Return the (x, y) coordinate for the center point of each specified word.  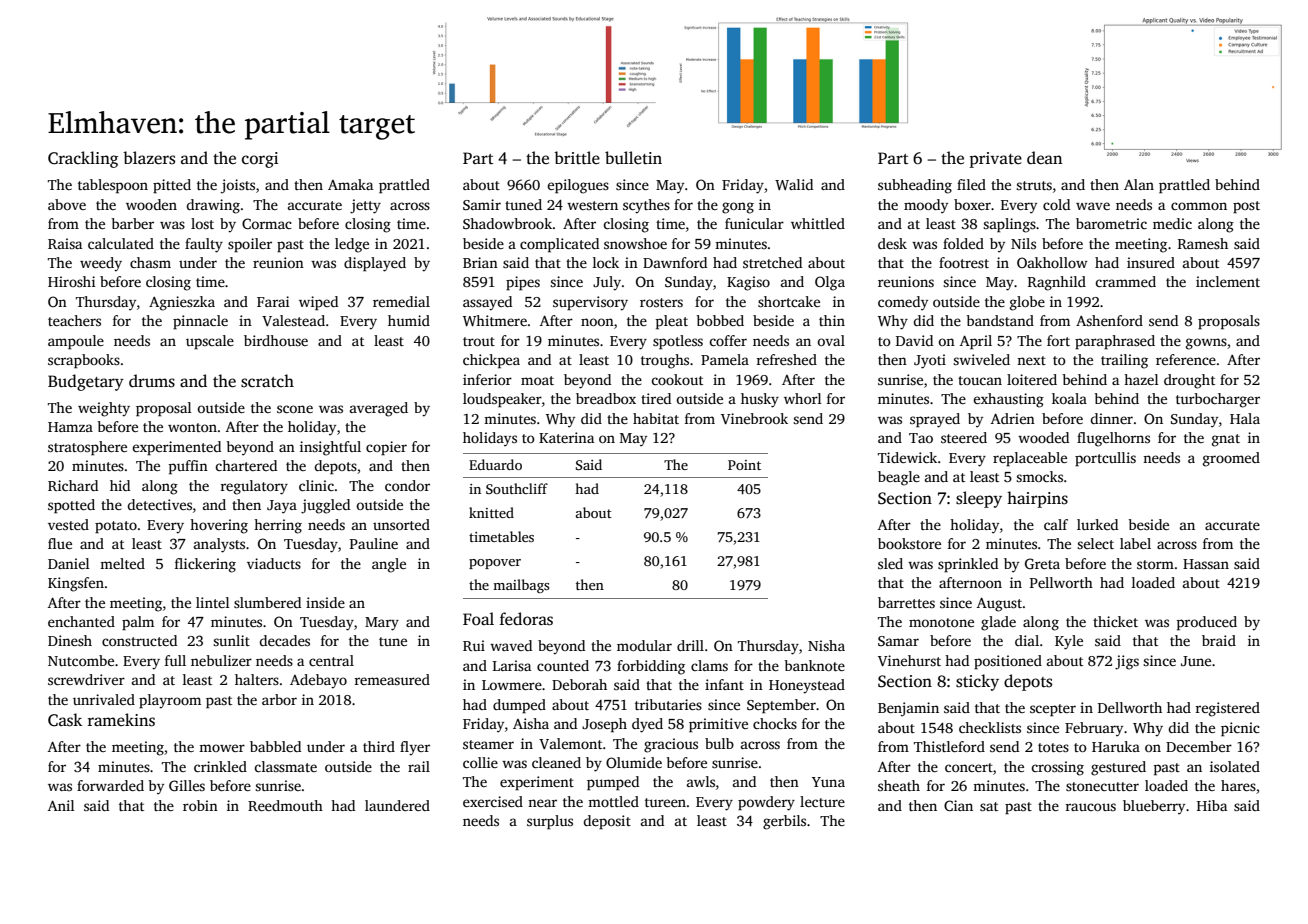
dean (1044, 158)
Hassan (1206, 564)
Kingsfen (76, 584)
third (379, 746)
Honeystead (807, 686)
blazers (149, 158)
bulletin (633, 157)
